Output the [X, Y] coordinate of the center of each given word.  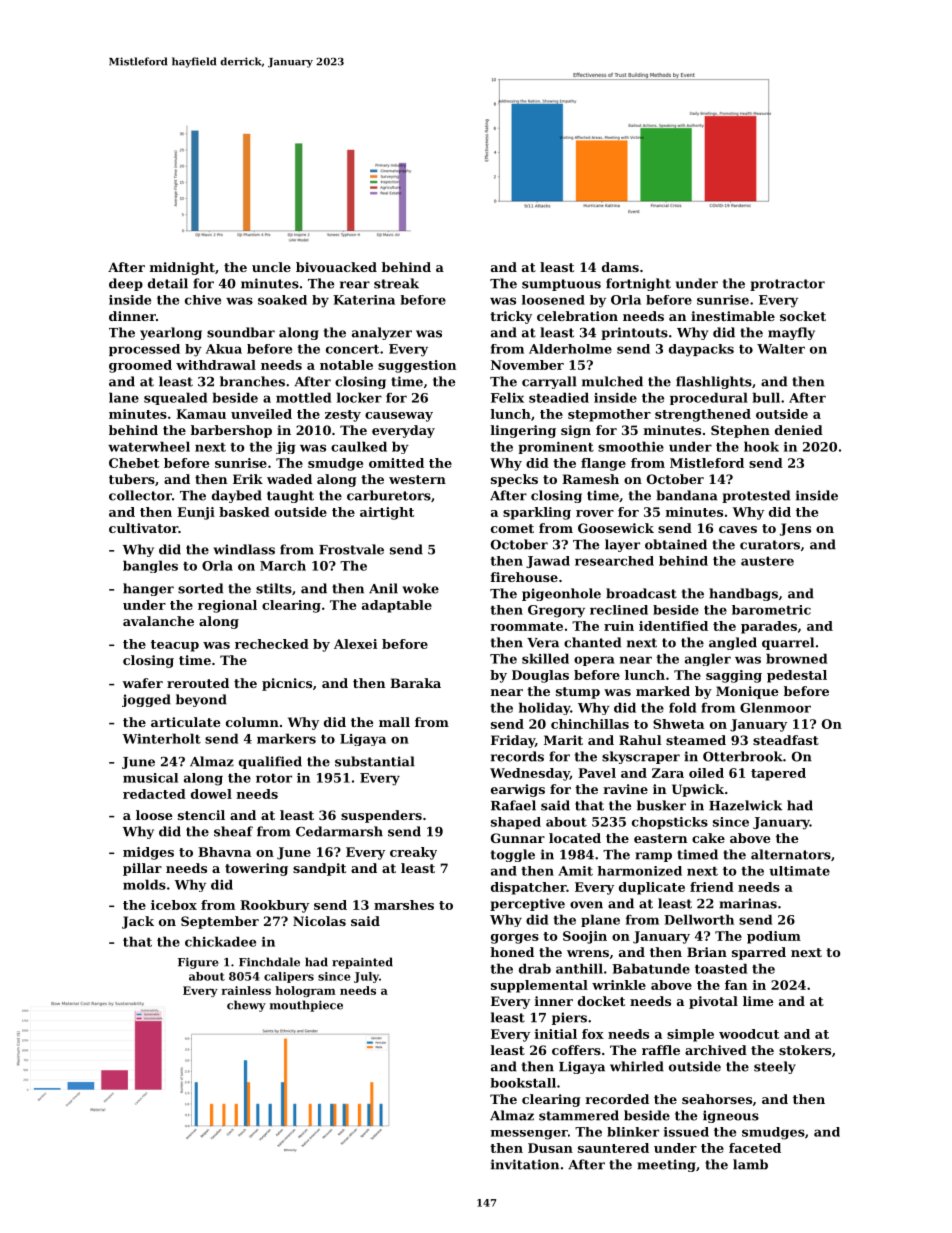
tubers [132, 479]
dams [620, 267]
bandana [687, 495]
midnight [182, 268]
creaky [413, 853]
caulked [359, 446]
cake [708, 838]
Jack [138, 922]
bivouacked [336, 267]
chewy [246, 1006]
